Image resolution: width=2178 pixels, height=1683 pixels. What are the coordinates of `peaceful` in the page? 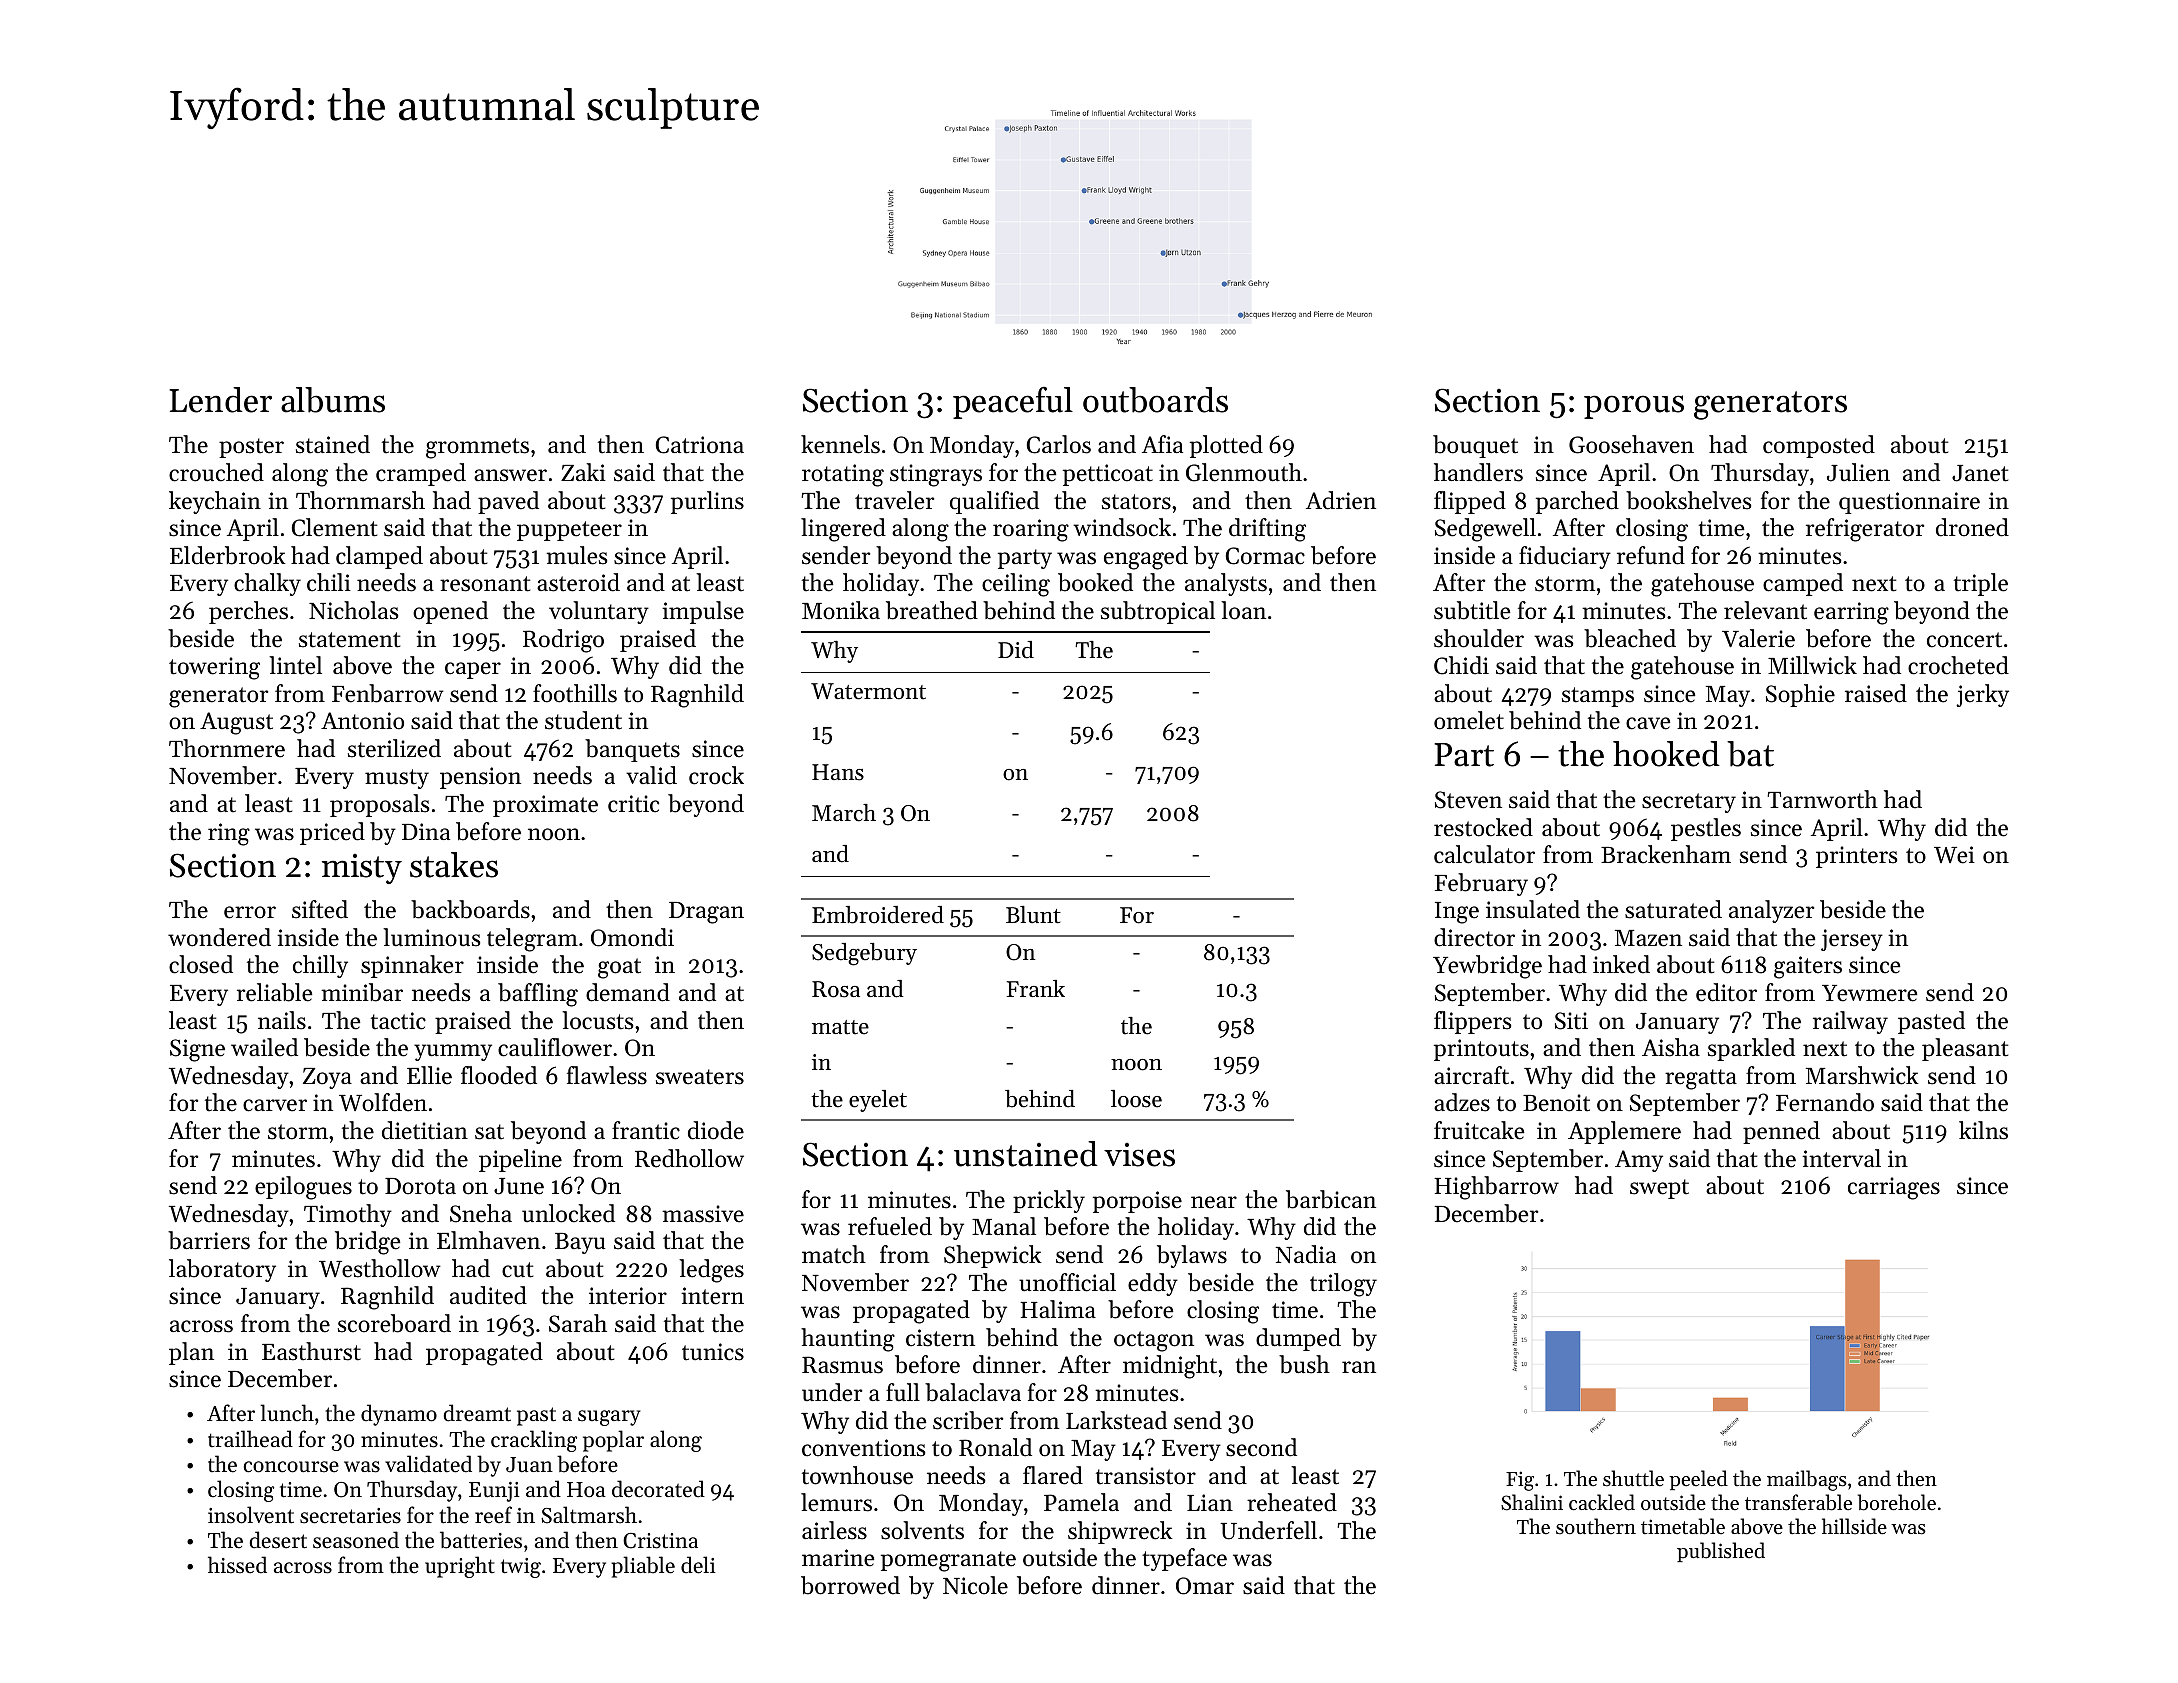 It's located at (1013, 403).
